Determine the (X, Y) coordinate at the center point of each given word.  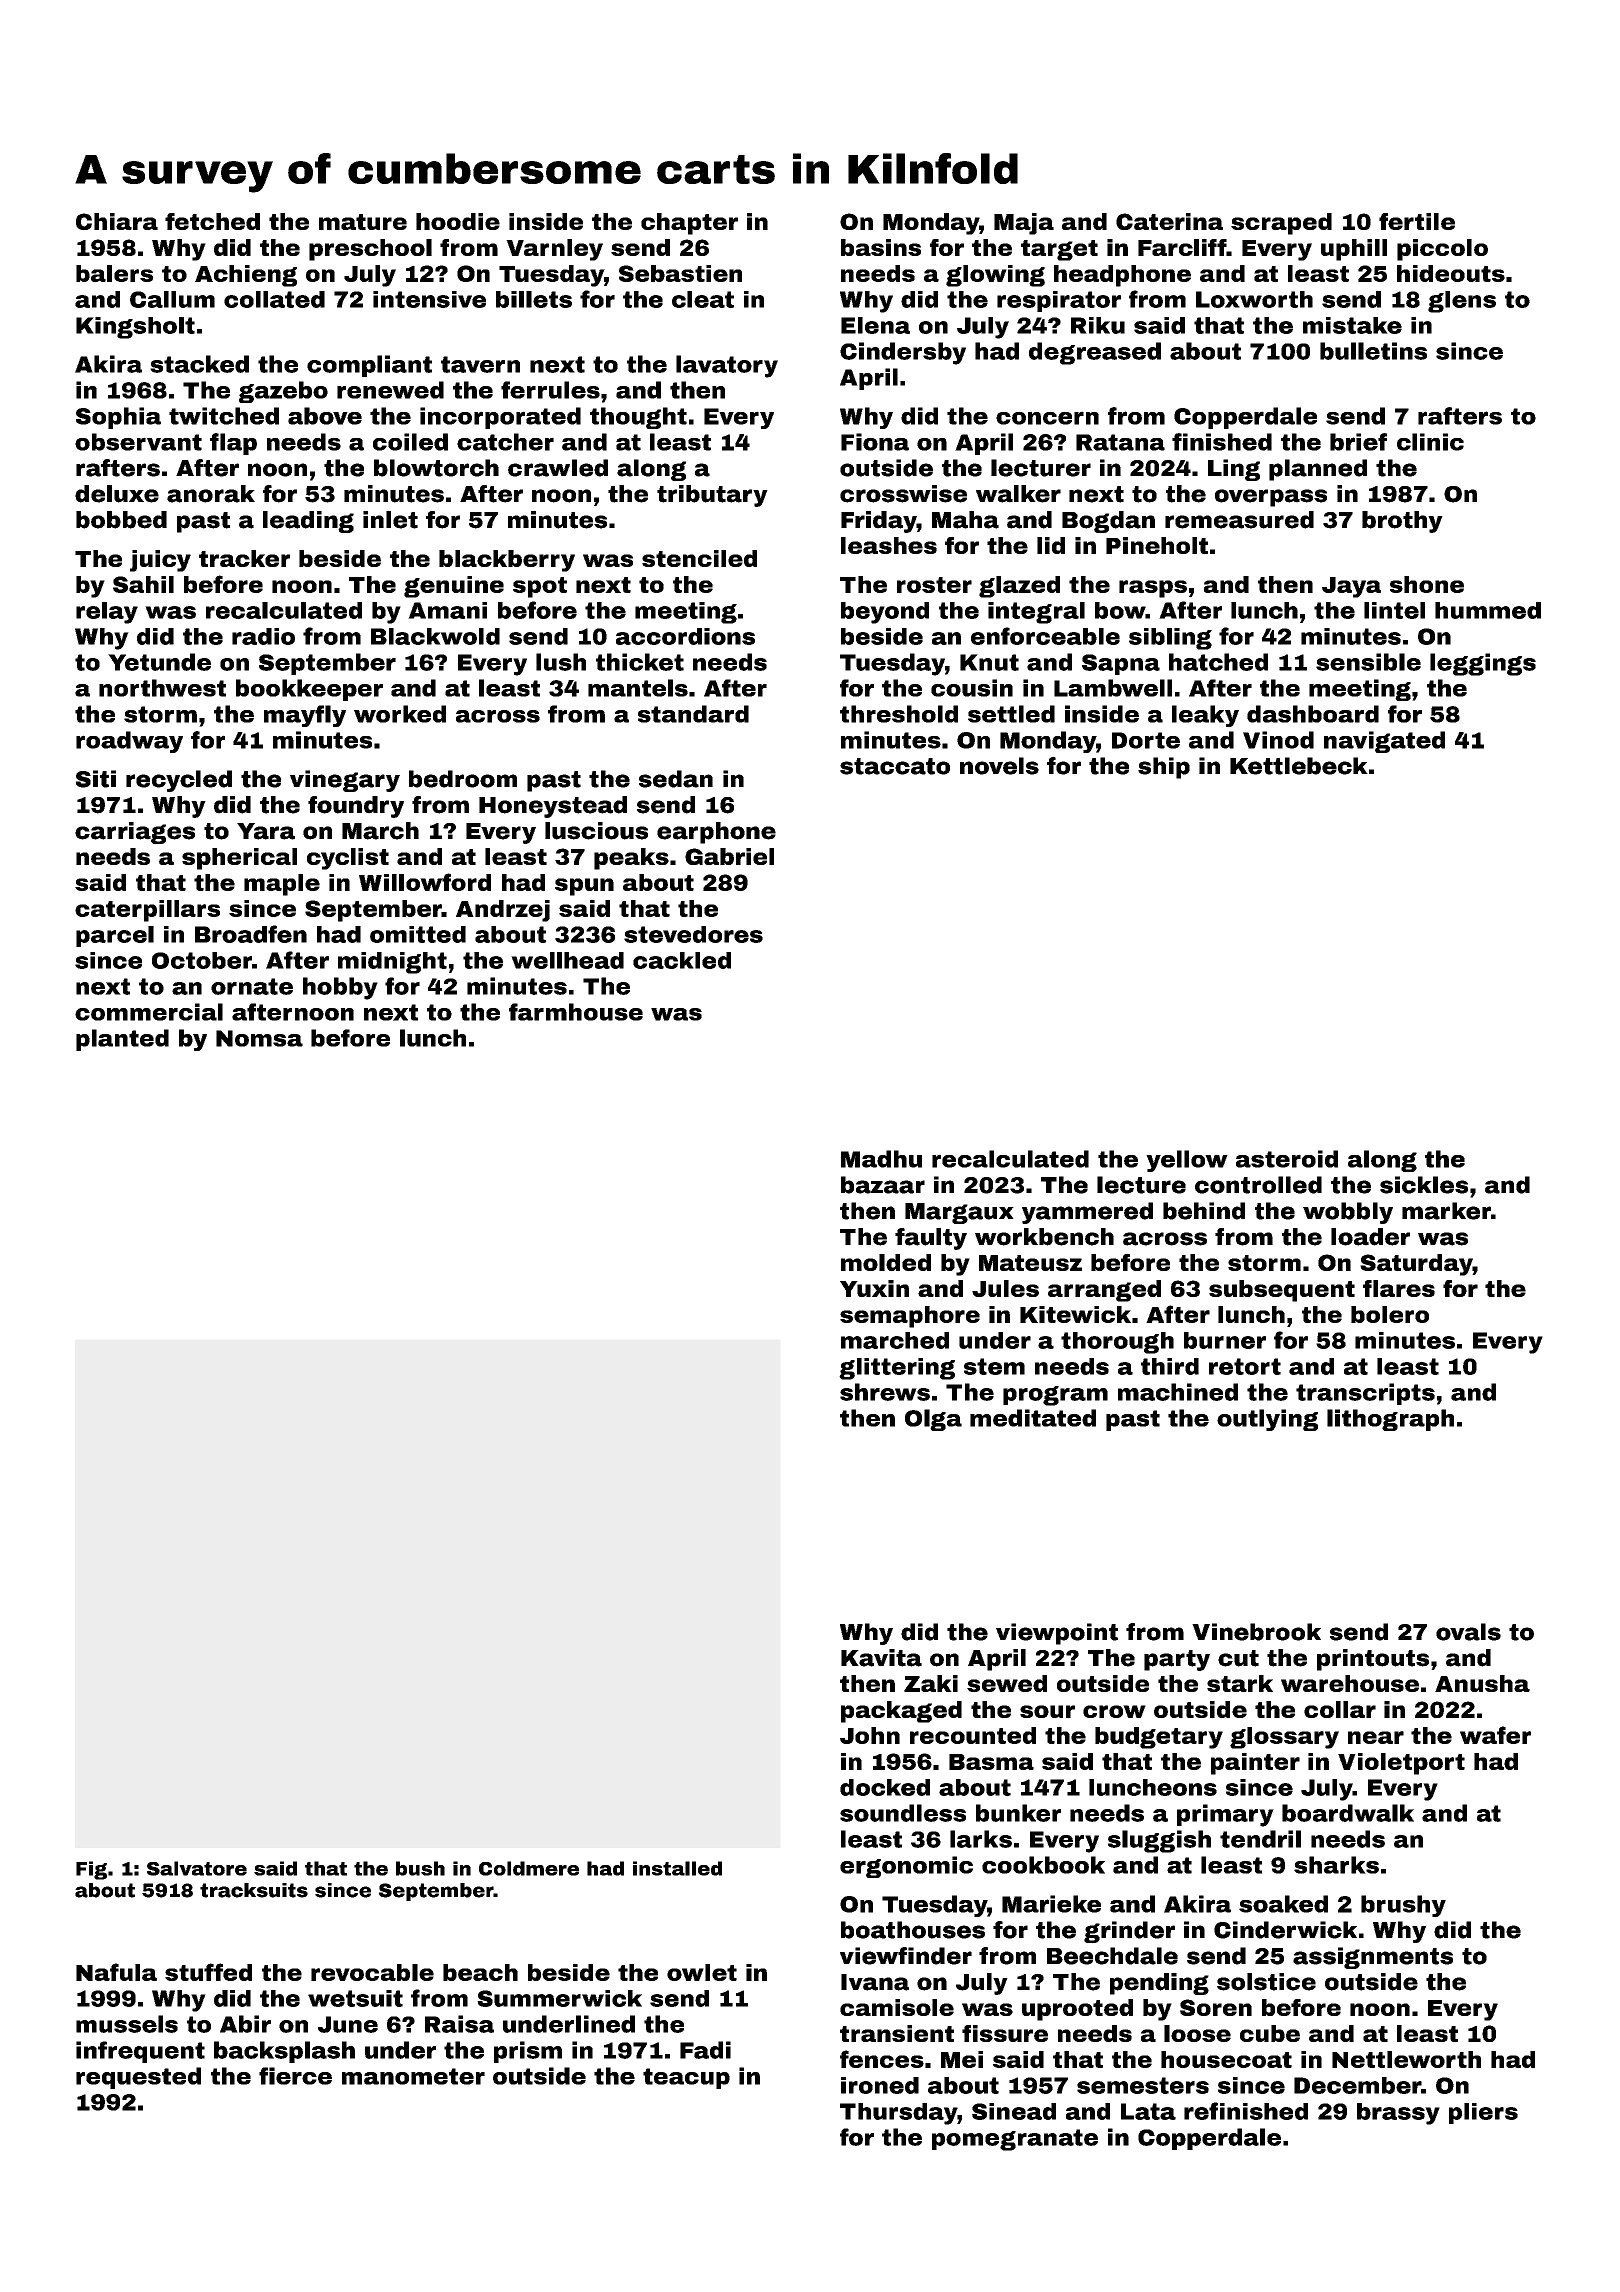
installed (677, 1868)
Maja (1024, 224)
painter (1255, 1764)
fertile (1417, 221)
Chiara (117, 221)
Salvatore (197, 1868)
